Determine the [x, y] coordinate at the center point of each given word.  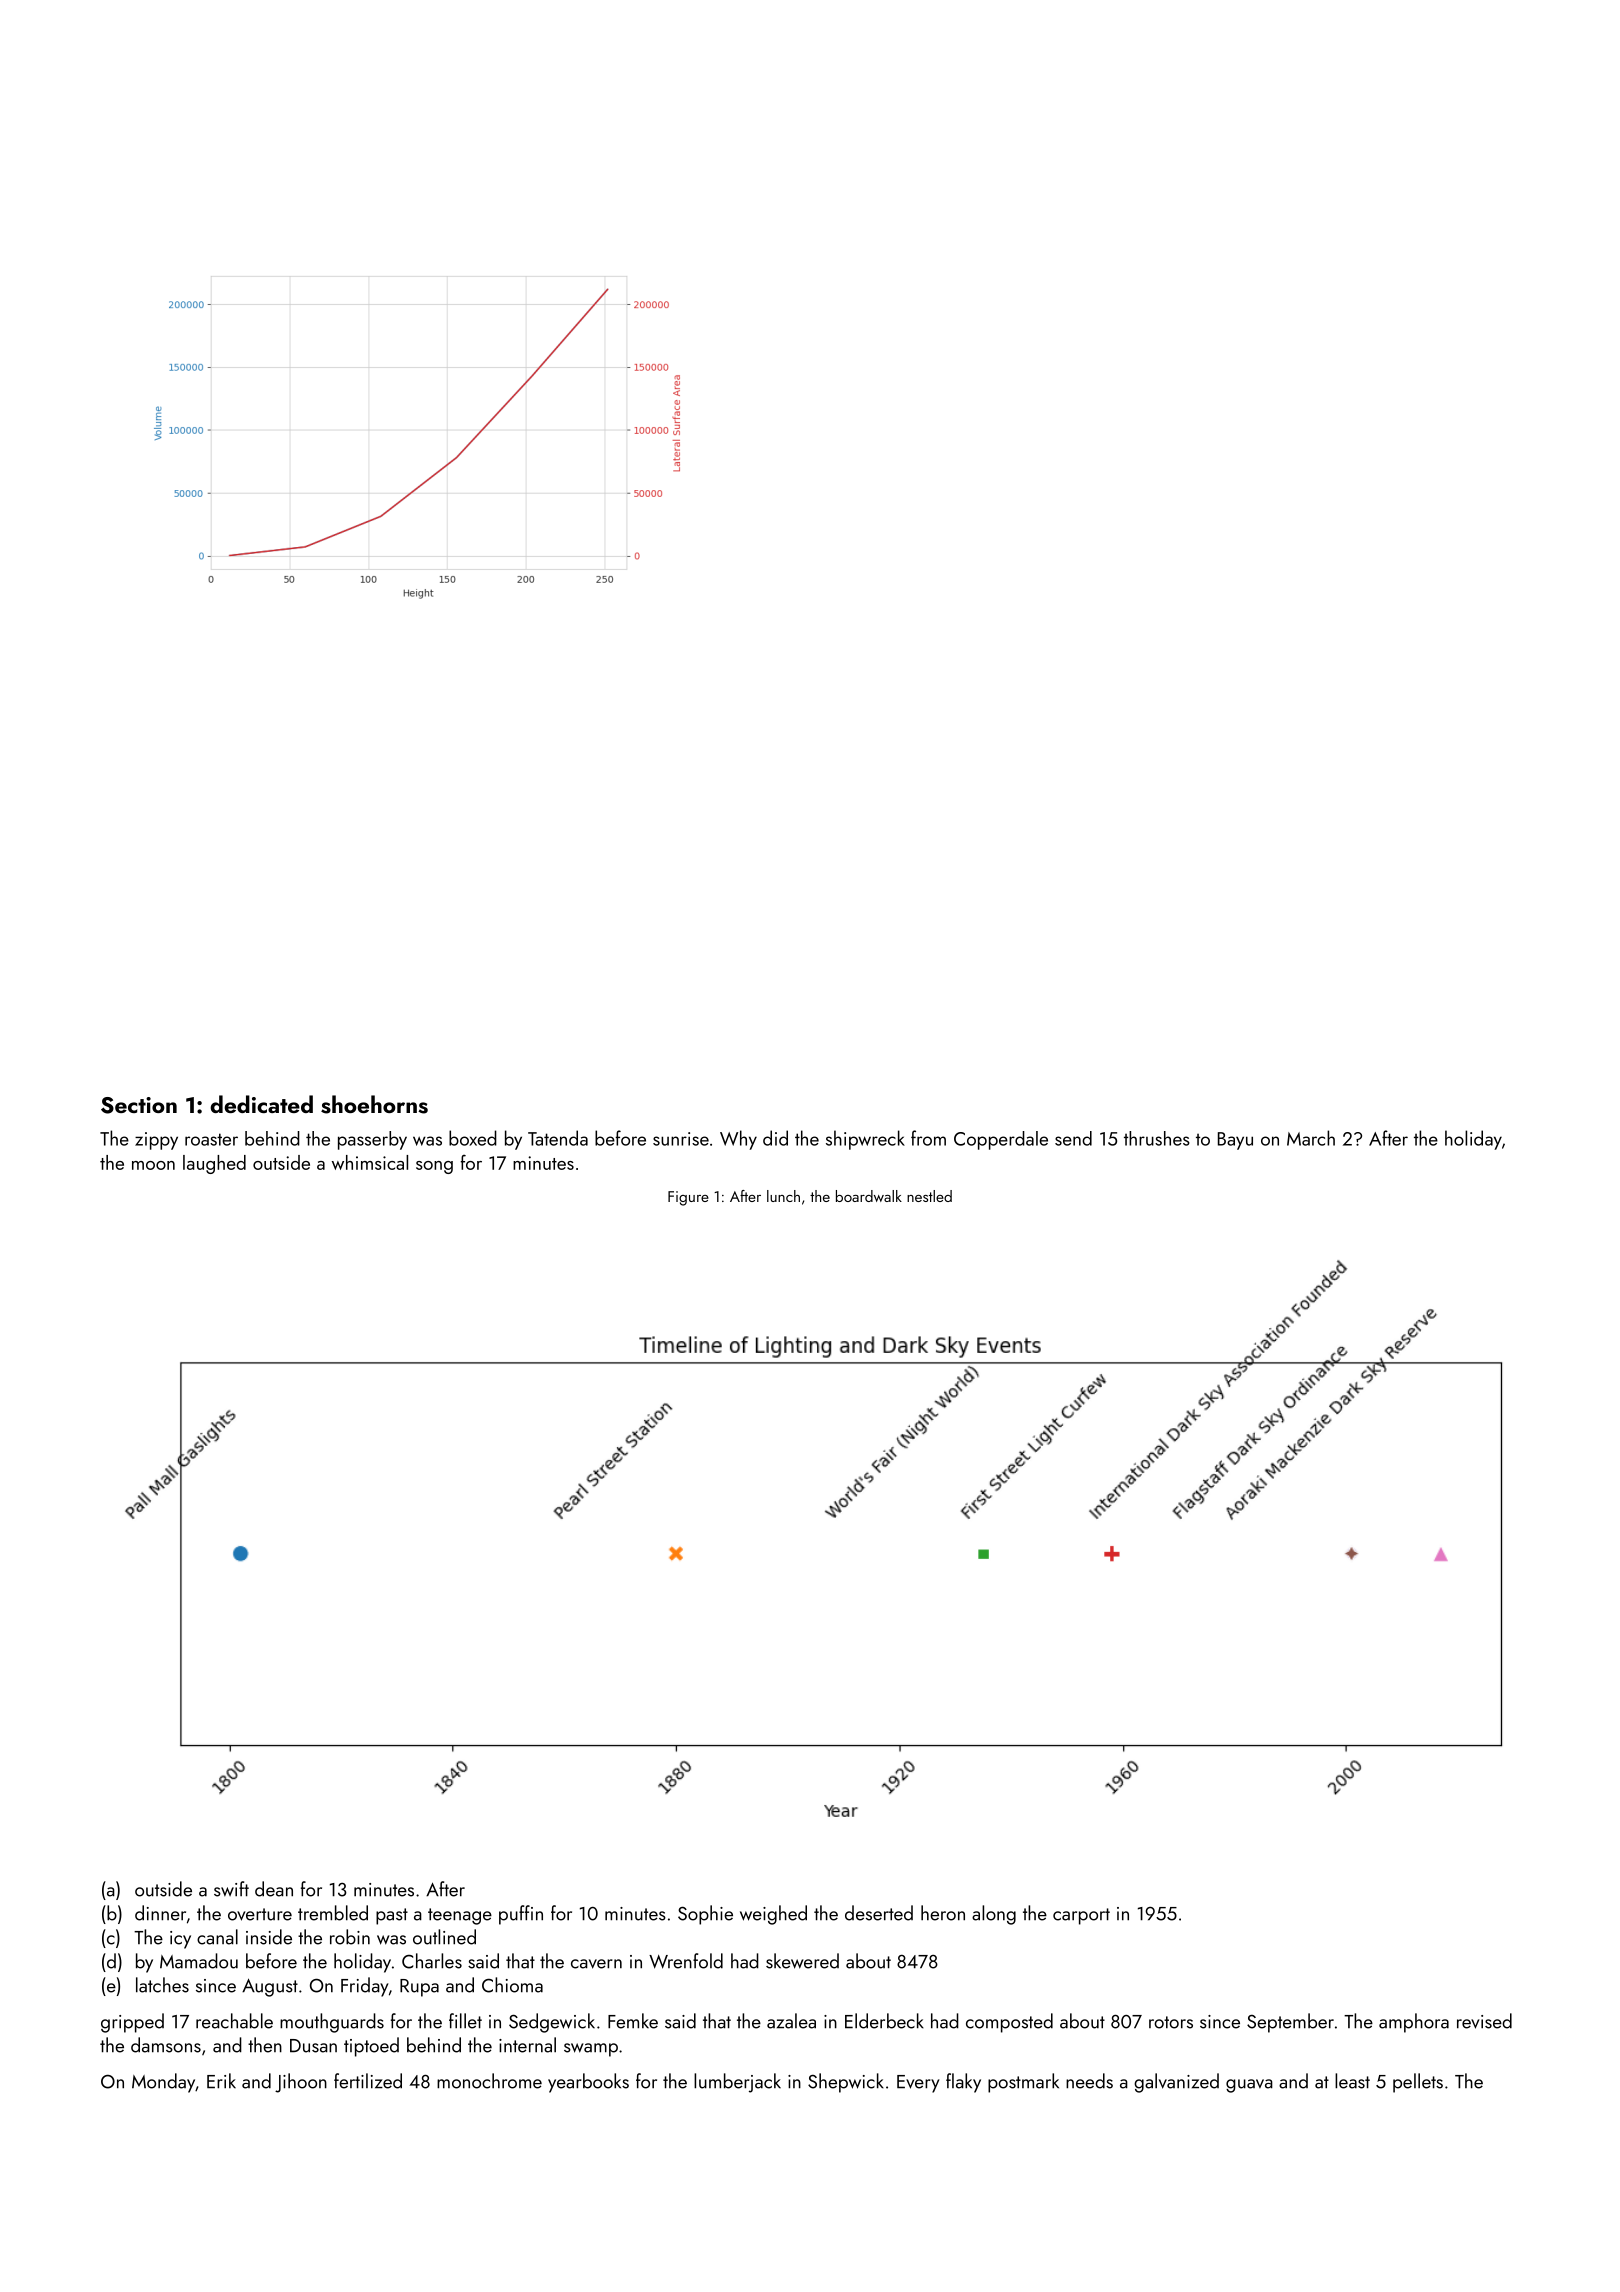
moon [153, 1165]
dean [274, 1889]
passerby [372, 1140]
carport [1081, 1916]
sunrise [681, 1139]
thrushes [1157, 1138]
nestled [929, 1196]
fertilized [368, 2081]
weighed [773, 1915]
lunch [783, 1196]
